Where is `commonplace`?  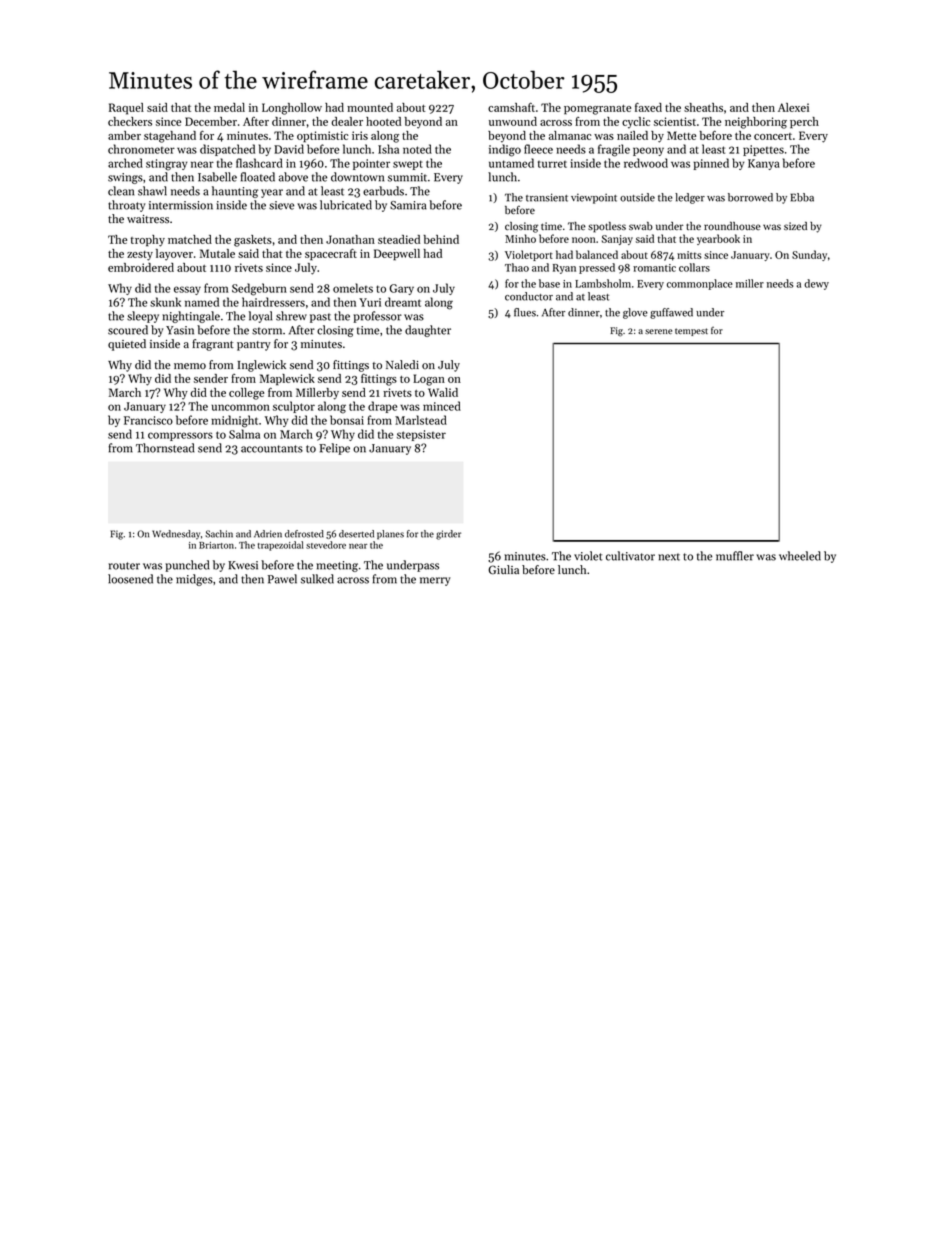
commonplace is located at coordinates (700, 284).
